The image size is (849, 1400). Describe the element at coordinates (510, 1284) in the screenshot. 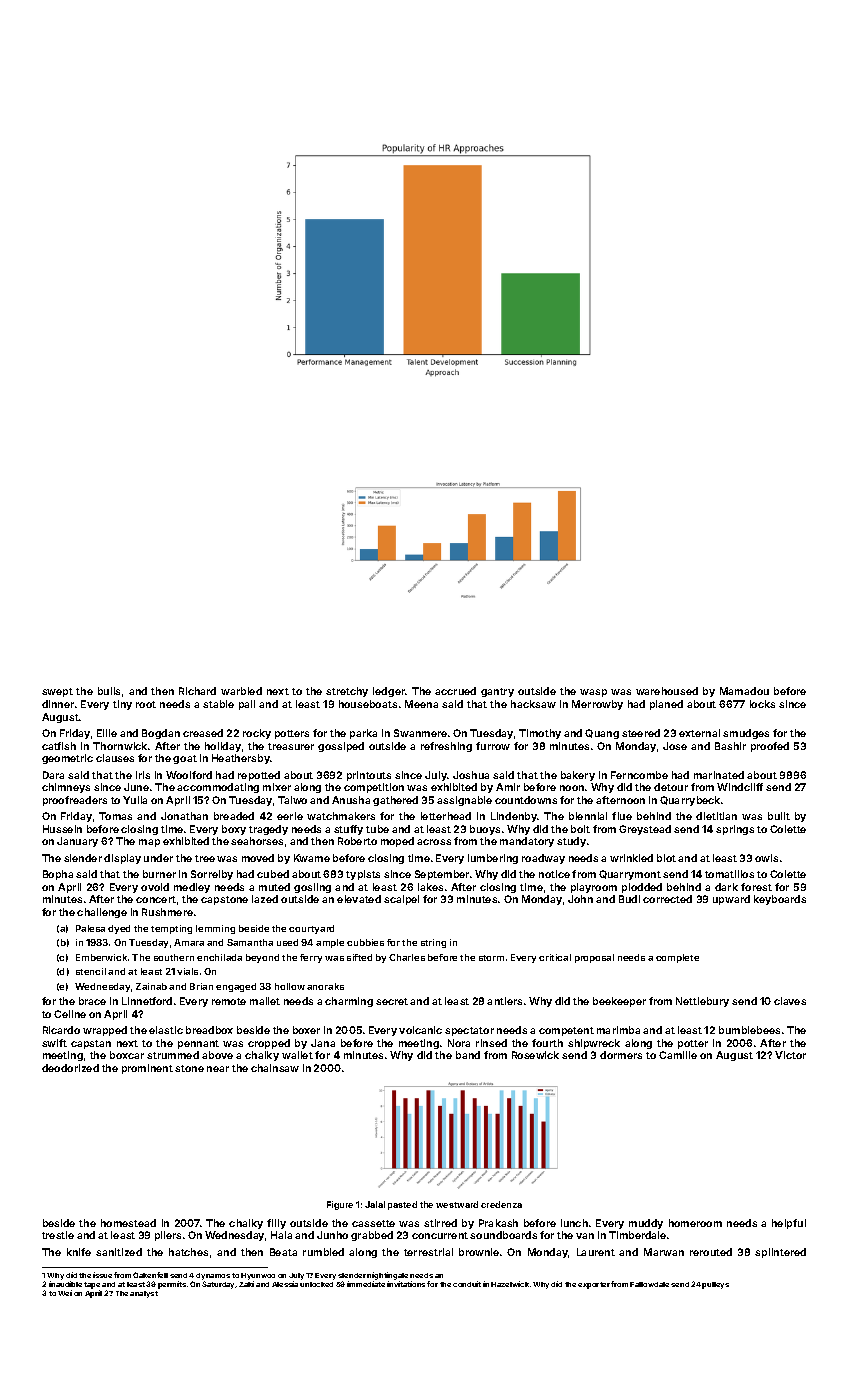

I see `Hazelwick` at that location.
